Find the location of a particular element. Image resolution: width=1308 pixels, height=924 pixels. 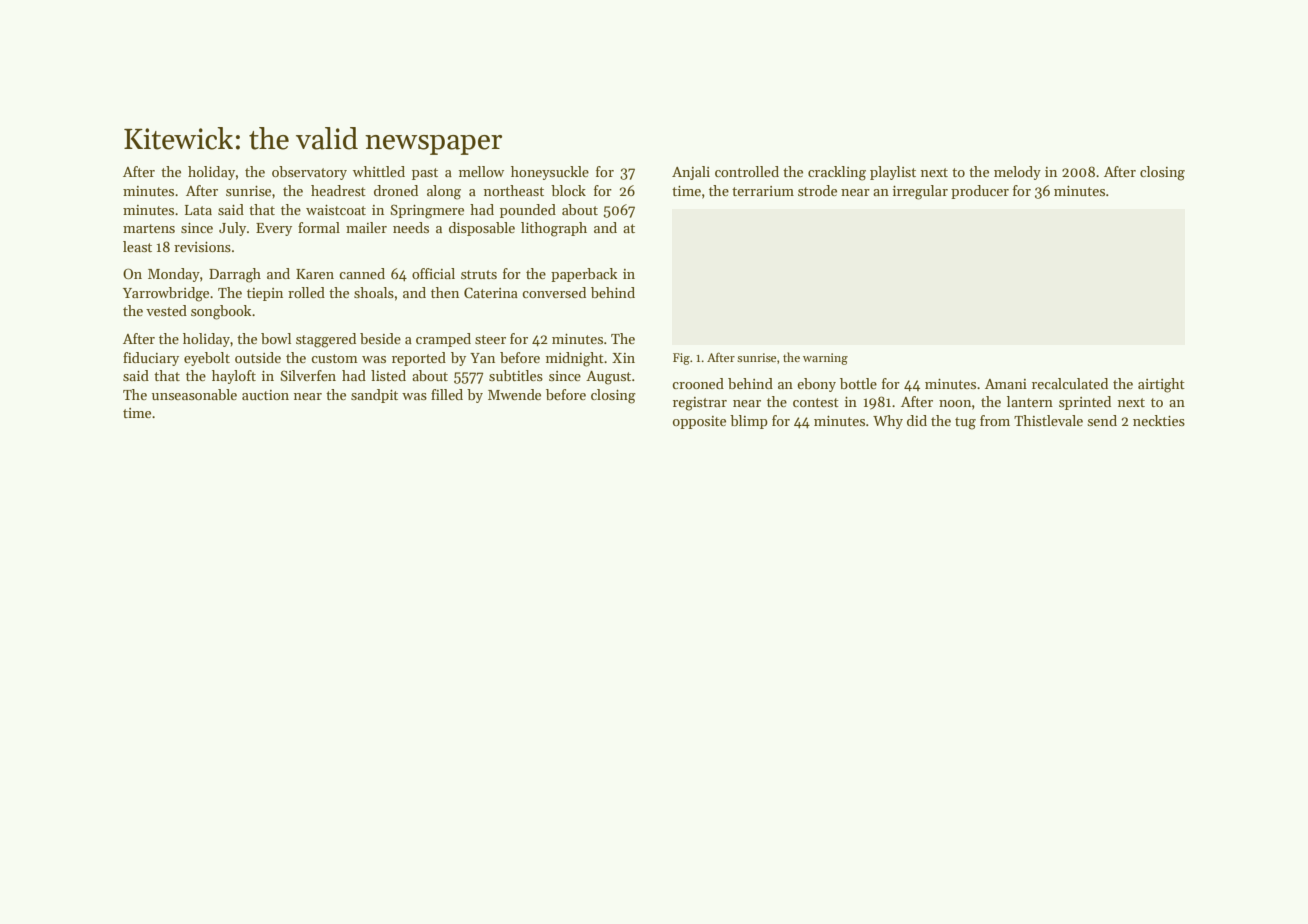

Fig is located at coordinates (681, 359).
